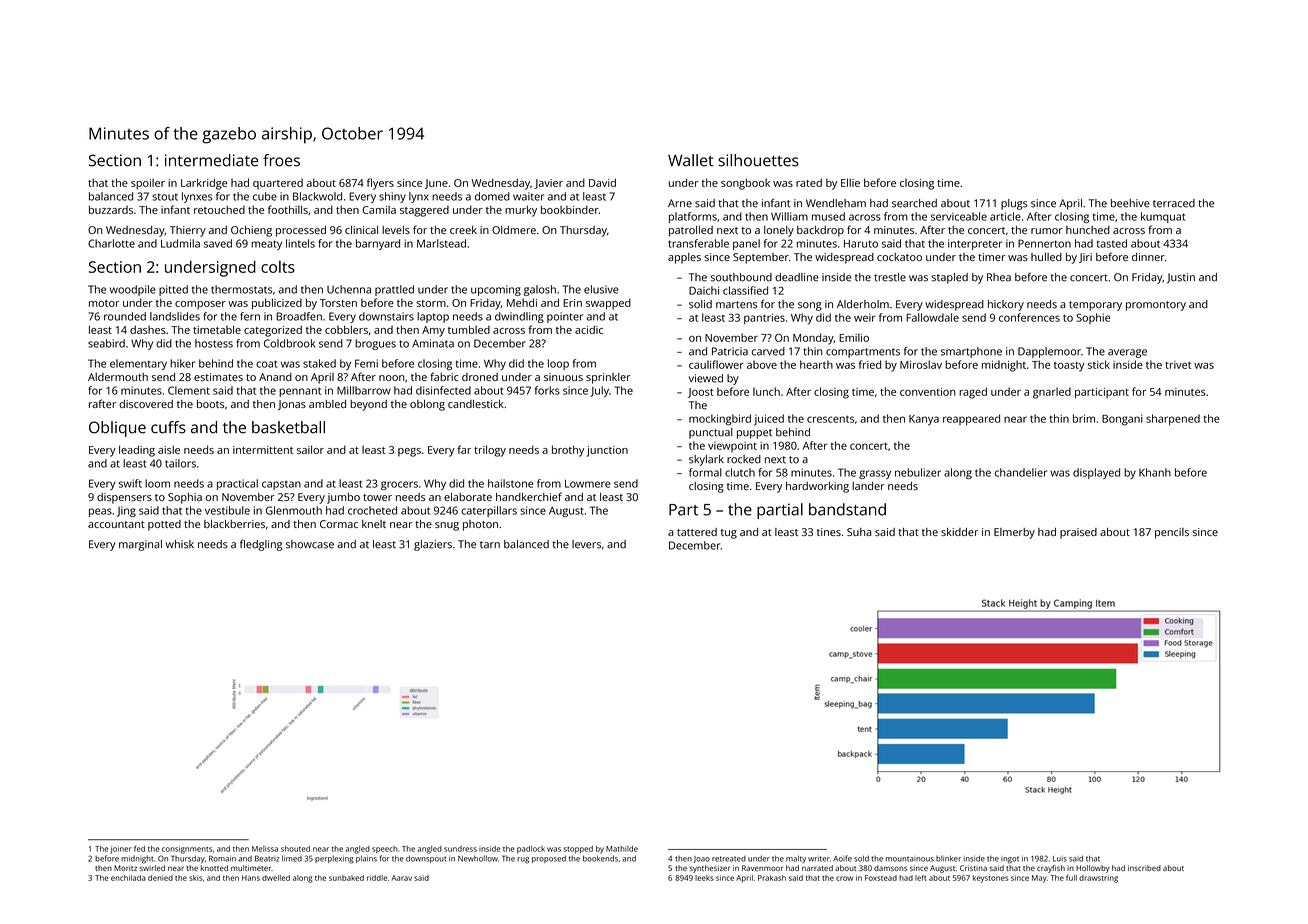 Image resolution: width=1308 pixels, height=924 pixels. Describe the element at coordinates (1071, 878) in the document. I see `full` at that location.
